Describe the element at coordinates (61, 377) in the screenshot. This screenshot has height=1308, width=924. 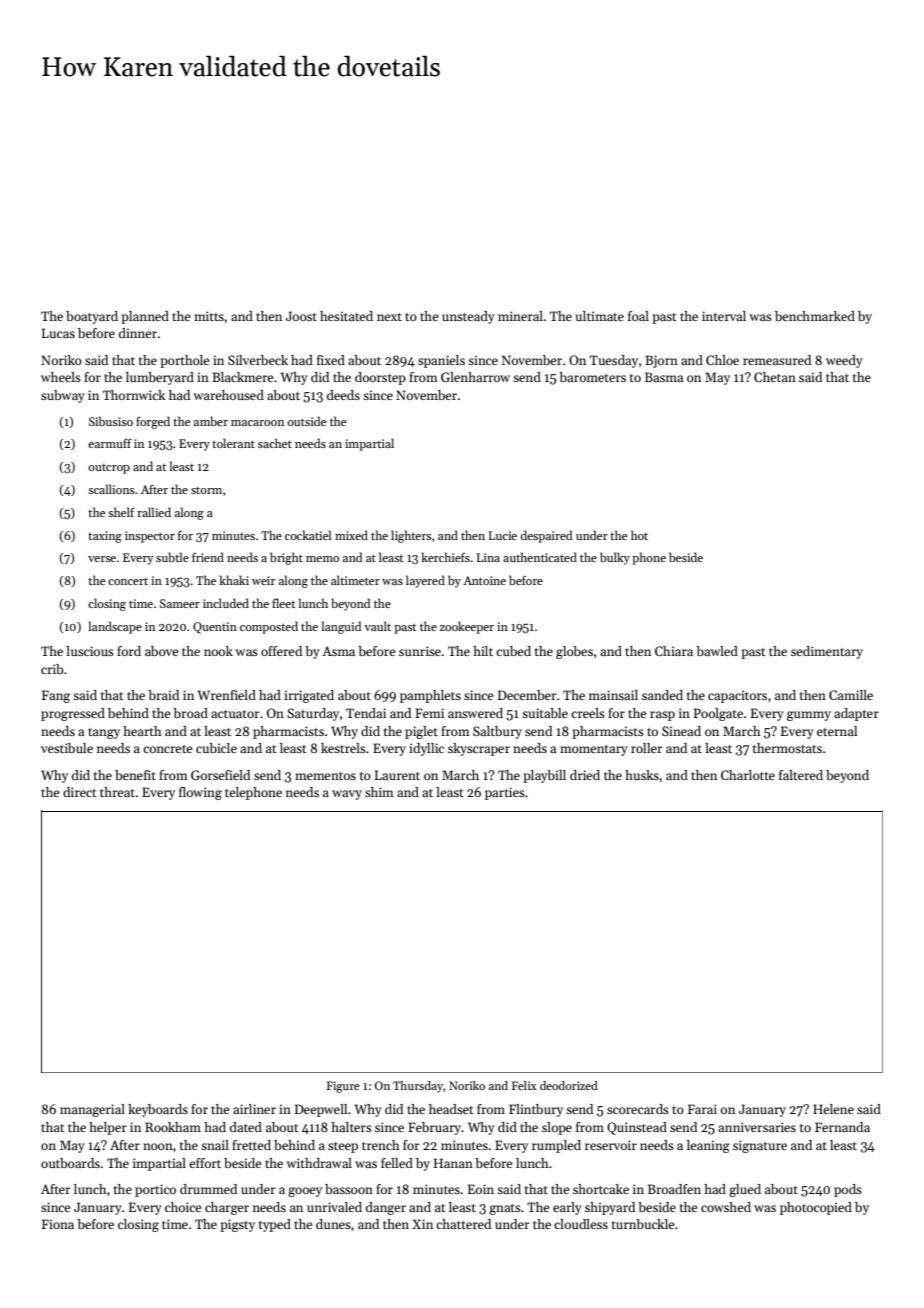
I see `wheels` at that location.
